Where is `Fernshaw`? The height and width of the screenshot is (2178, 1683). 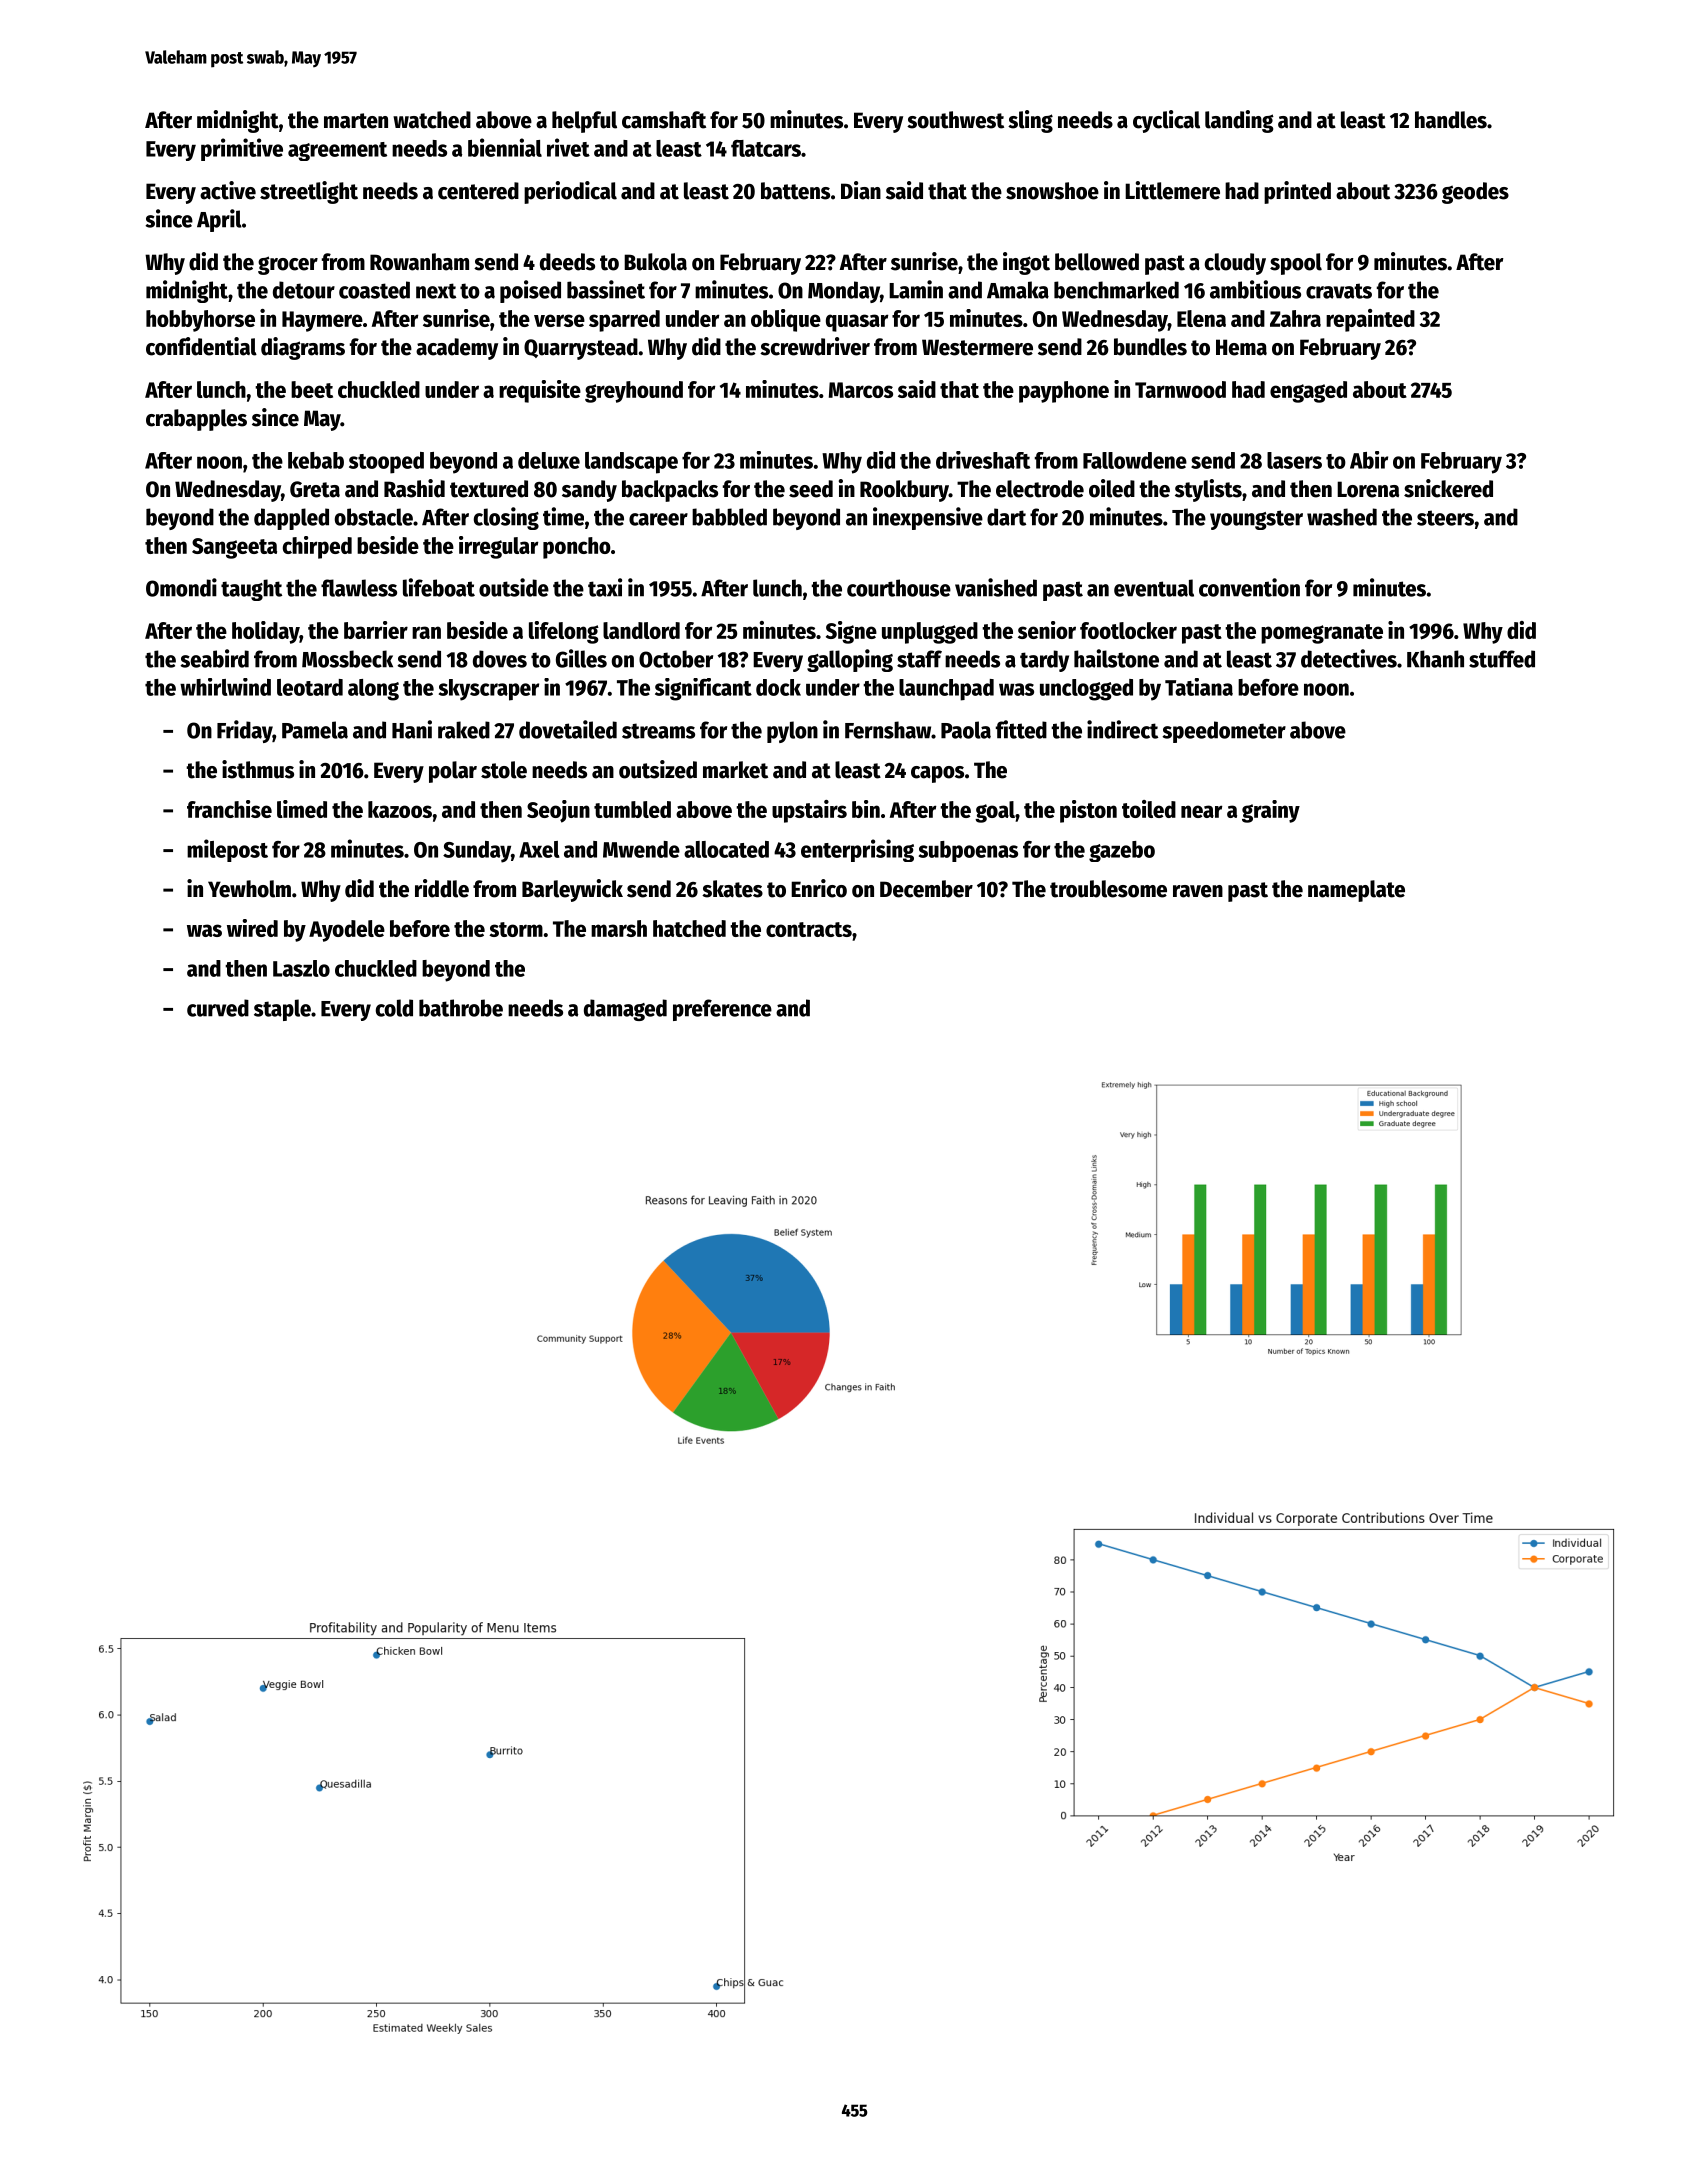
Fernshaw is located at coordinates (888, 730).
